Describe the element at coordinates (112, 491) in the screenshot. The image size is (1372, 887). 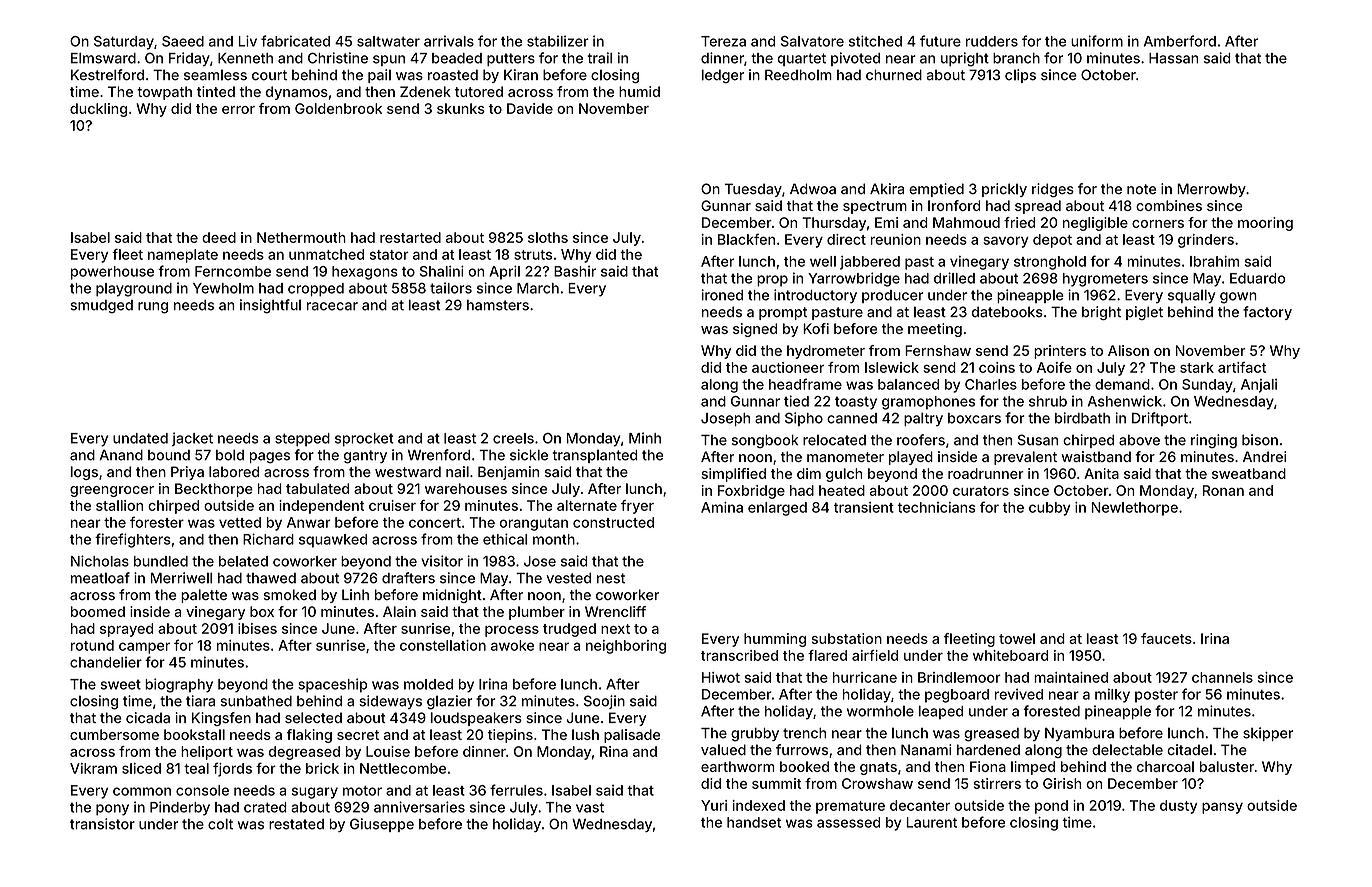
I see `greengrocer` at that location.
